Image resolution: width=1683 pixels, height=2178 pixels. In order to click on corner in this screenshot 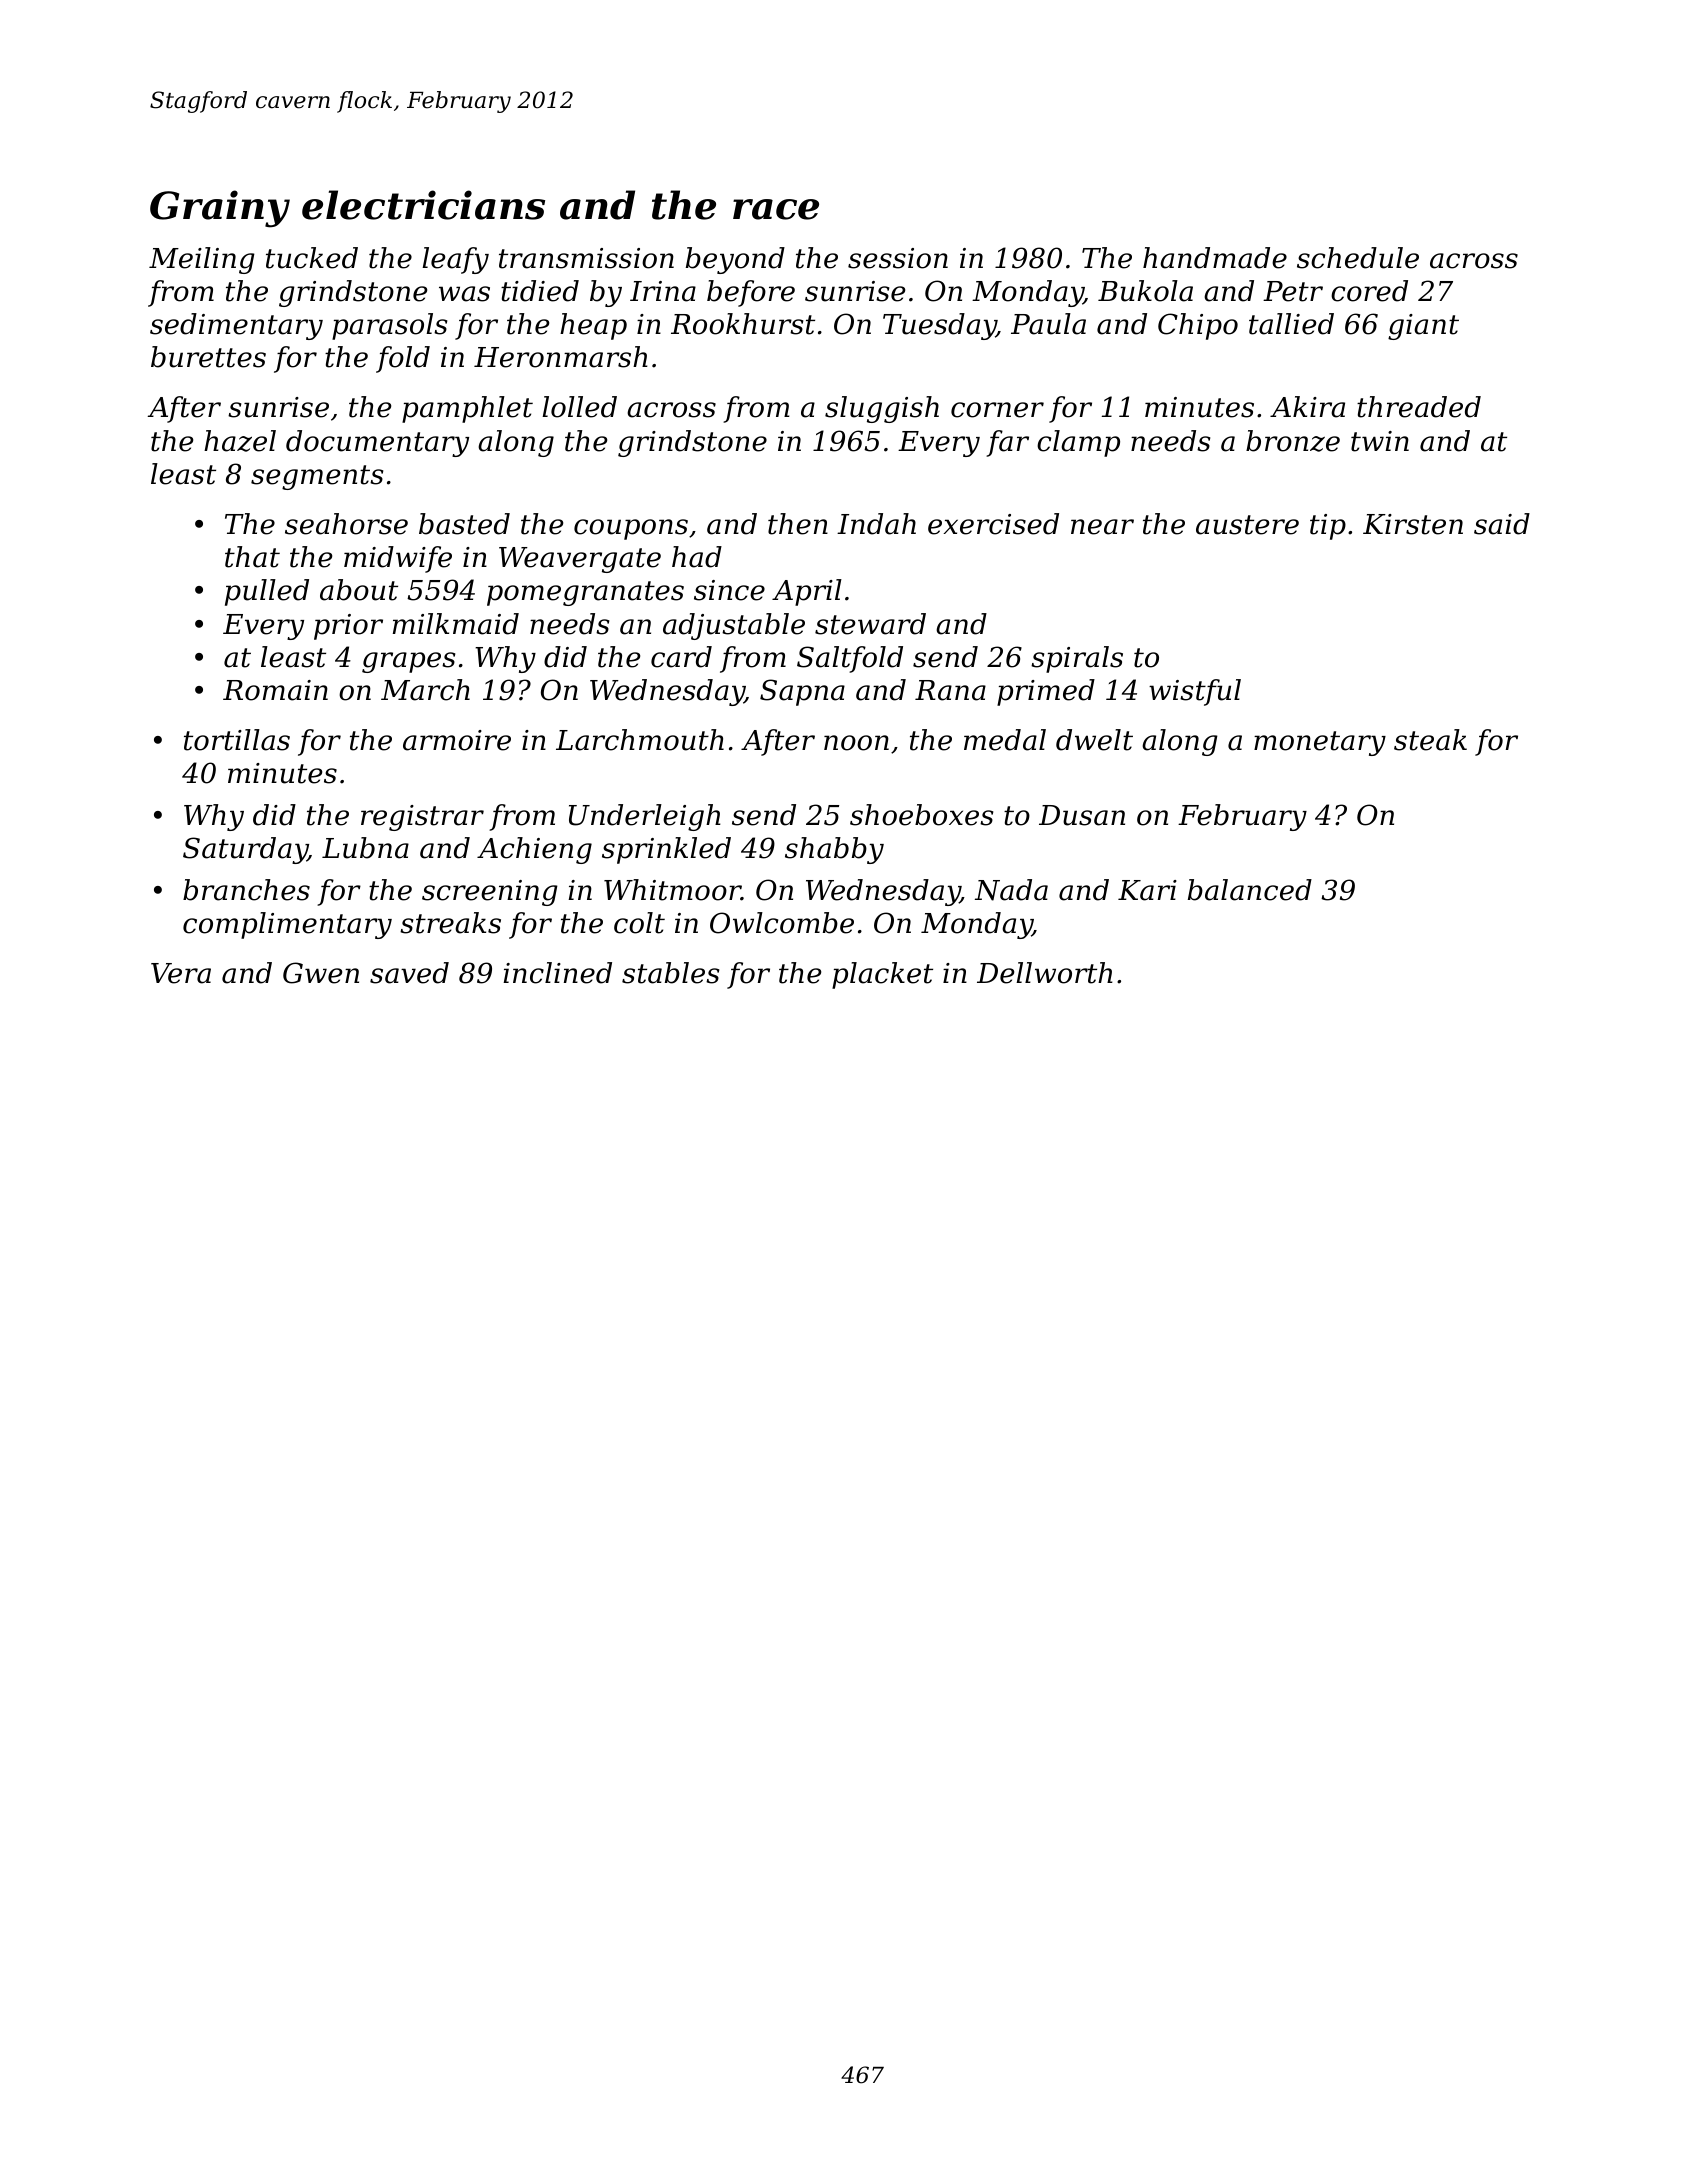, I will do `click(997, 410)`.
